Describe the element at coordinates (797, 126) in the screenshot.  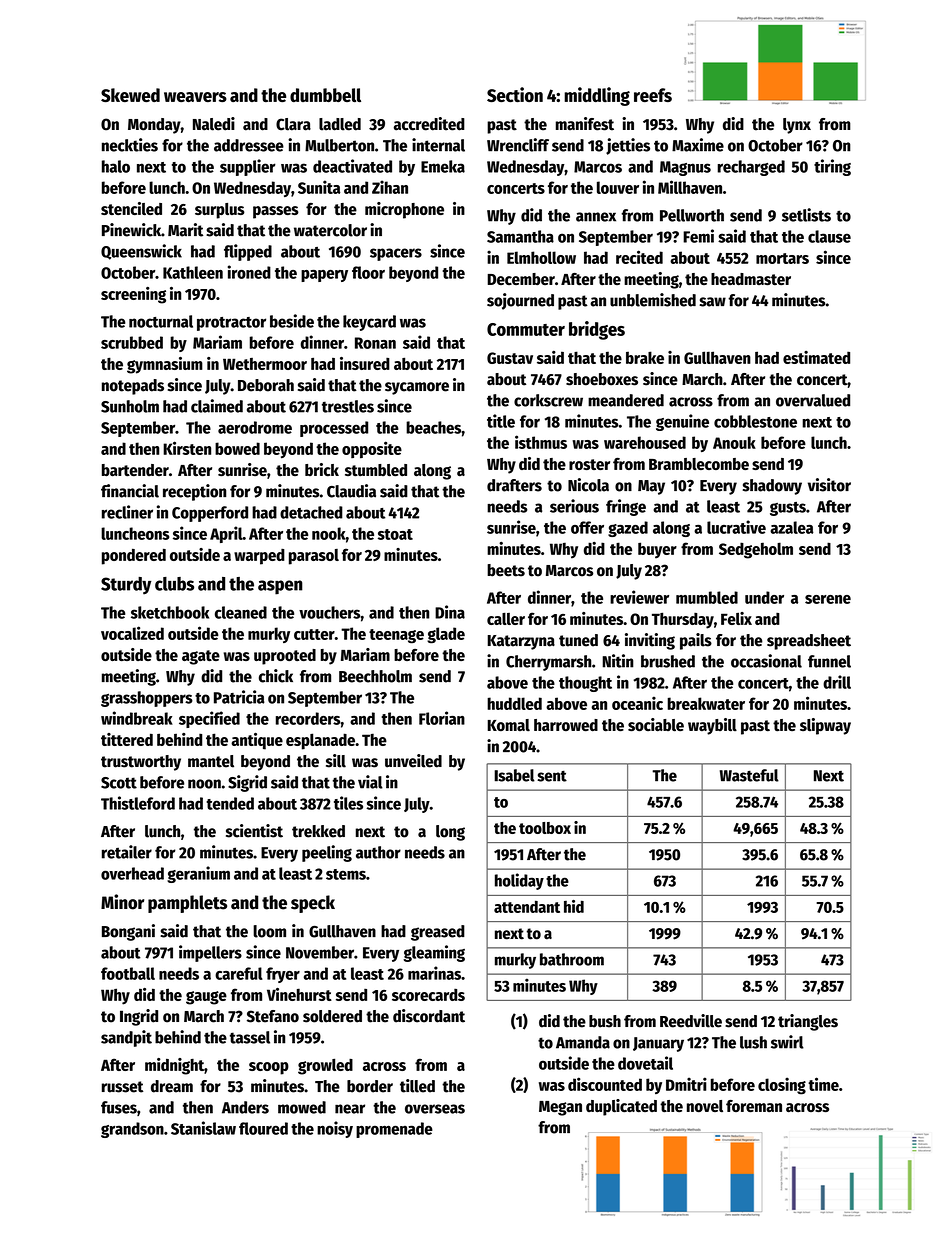
I see `lynx` at that location.
